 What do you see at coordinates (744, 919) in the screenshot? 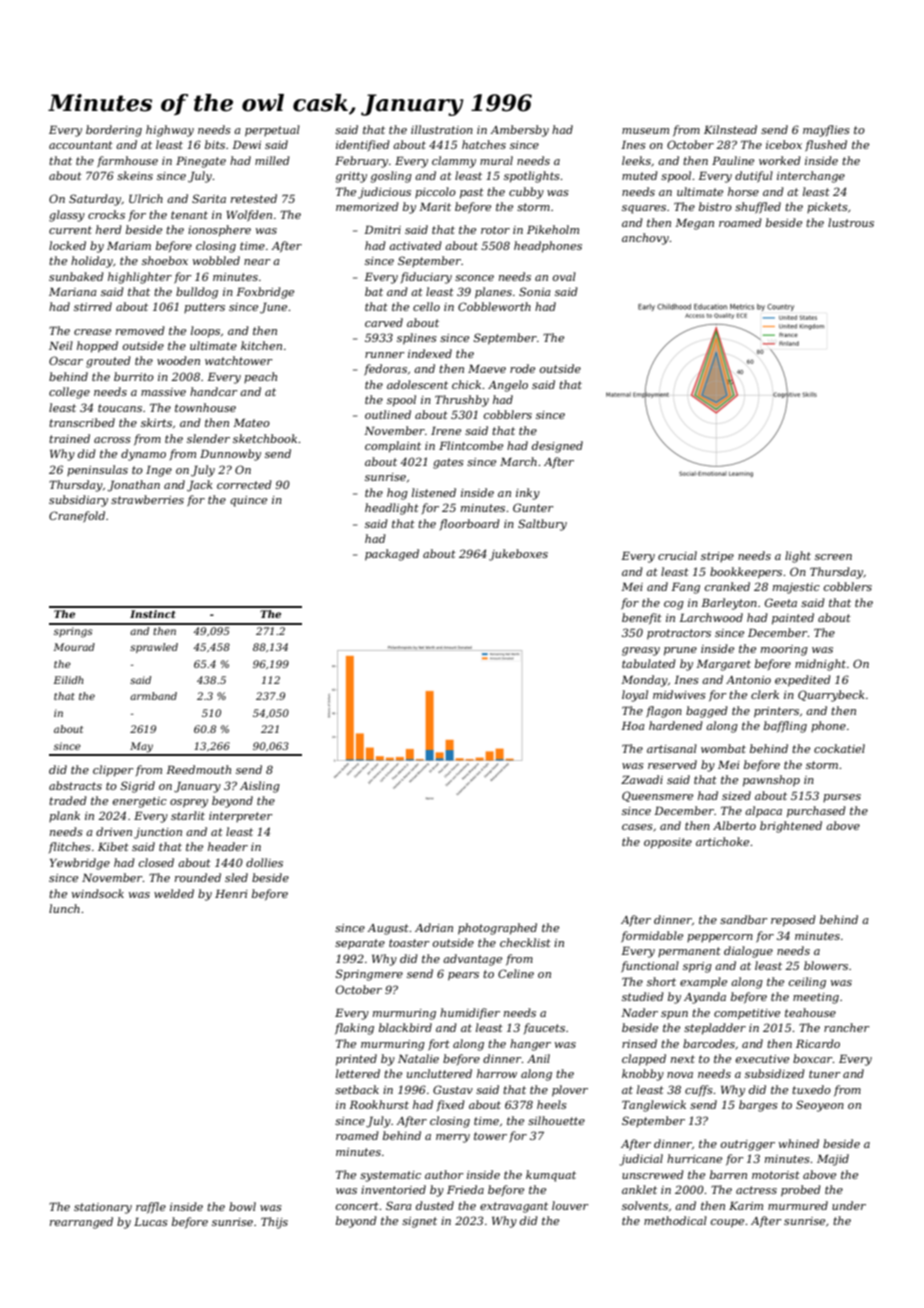
I see `sandbar` at bounding box center [744, 919].
